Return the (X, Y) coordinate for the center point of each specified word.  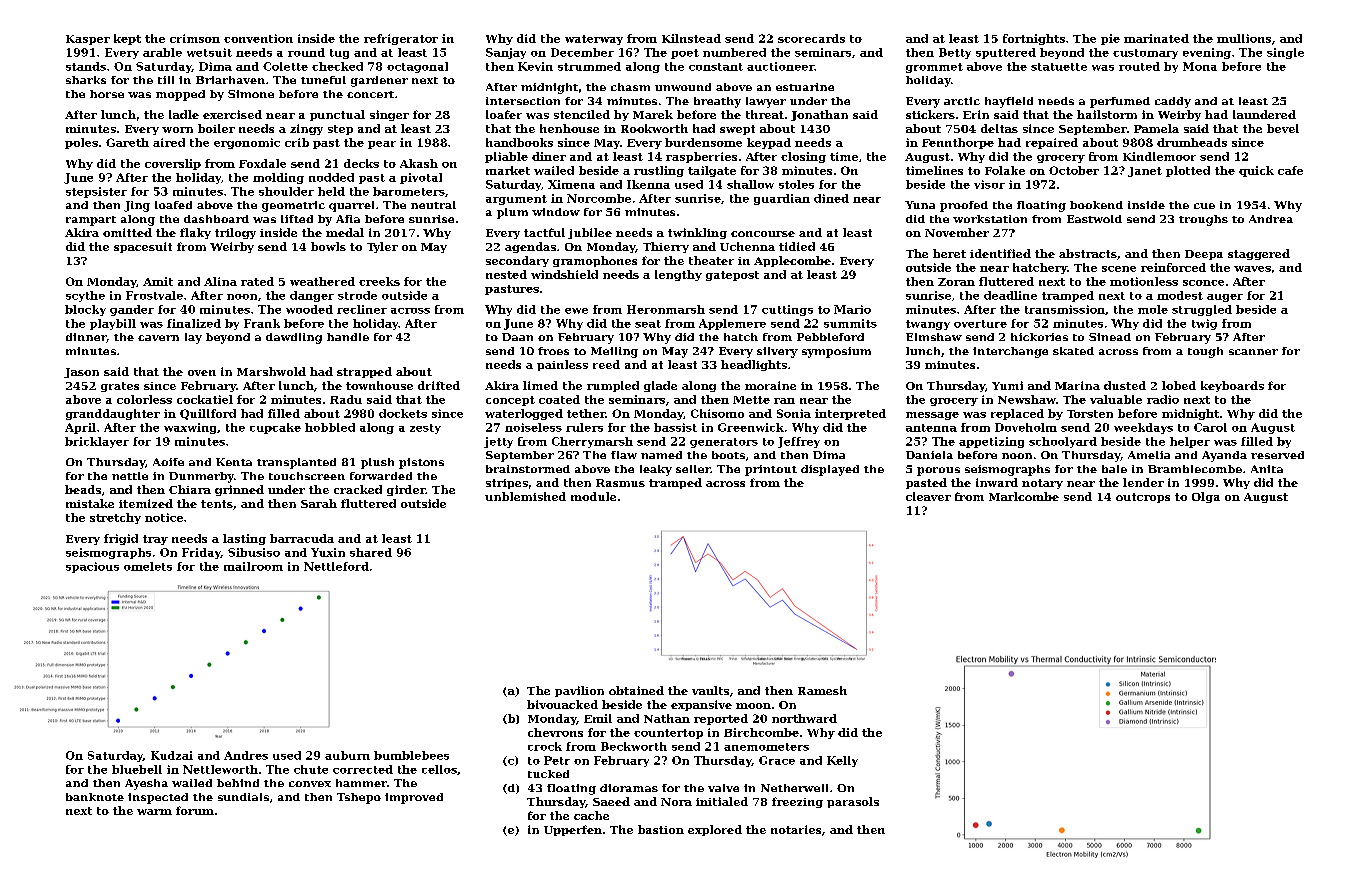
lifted (297, 219)
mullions (1244, 38)
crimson (195, 38)
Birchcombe (761, 732)
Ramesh (822, 690)
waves (1252, 269)
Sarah (319, 503)
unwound (683, 87)
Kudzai (172, 755)
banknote (95, 797)
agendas (530, 247)
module (593, 496)
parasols (853, 802)
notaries (796, 829)
